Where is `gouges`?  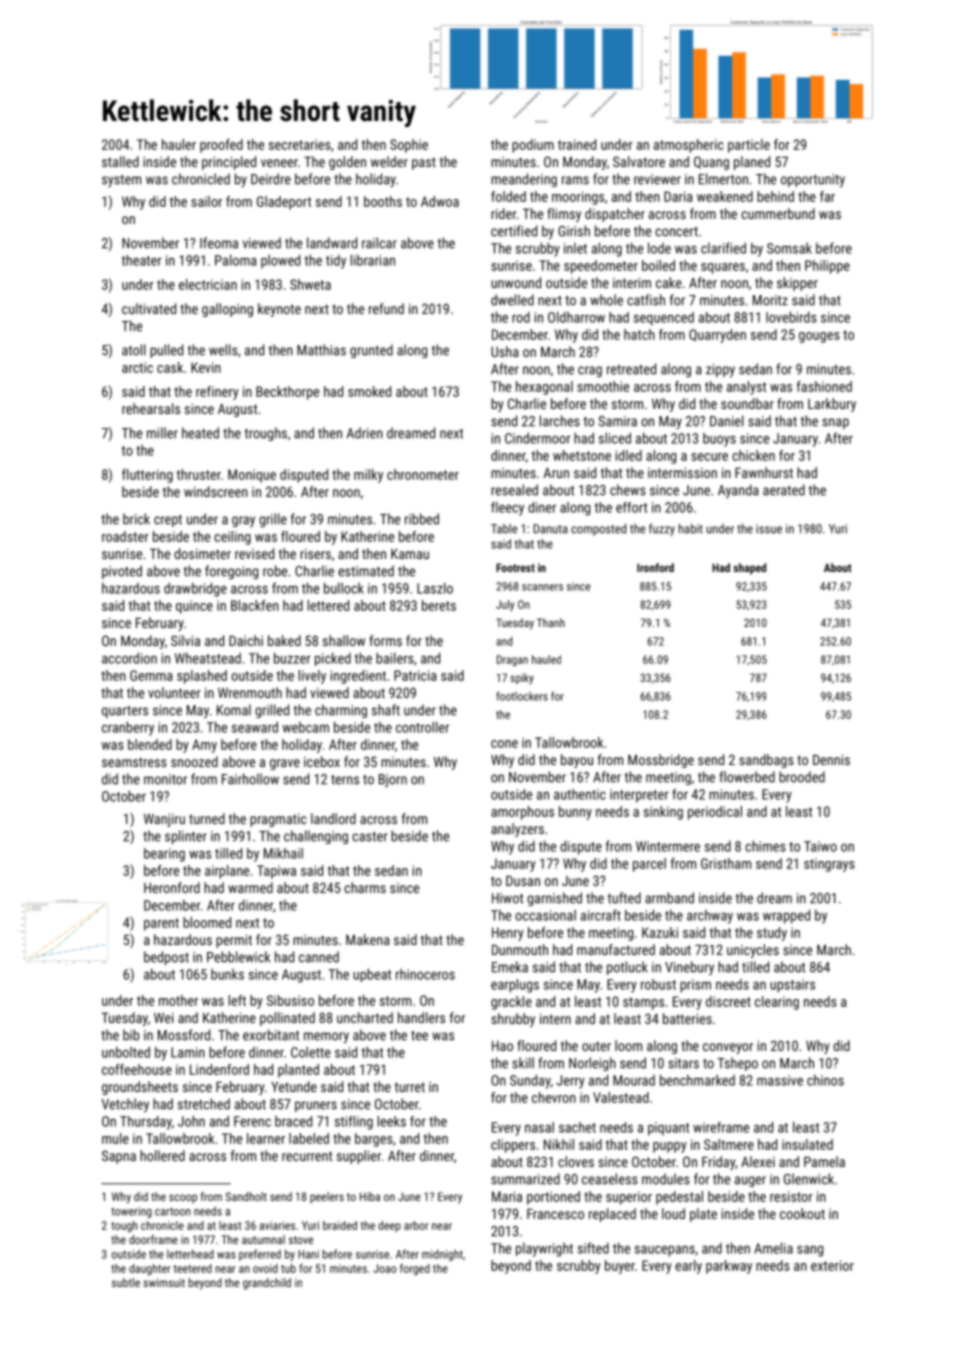
gouges is located at coordinates (819, 337).
